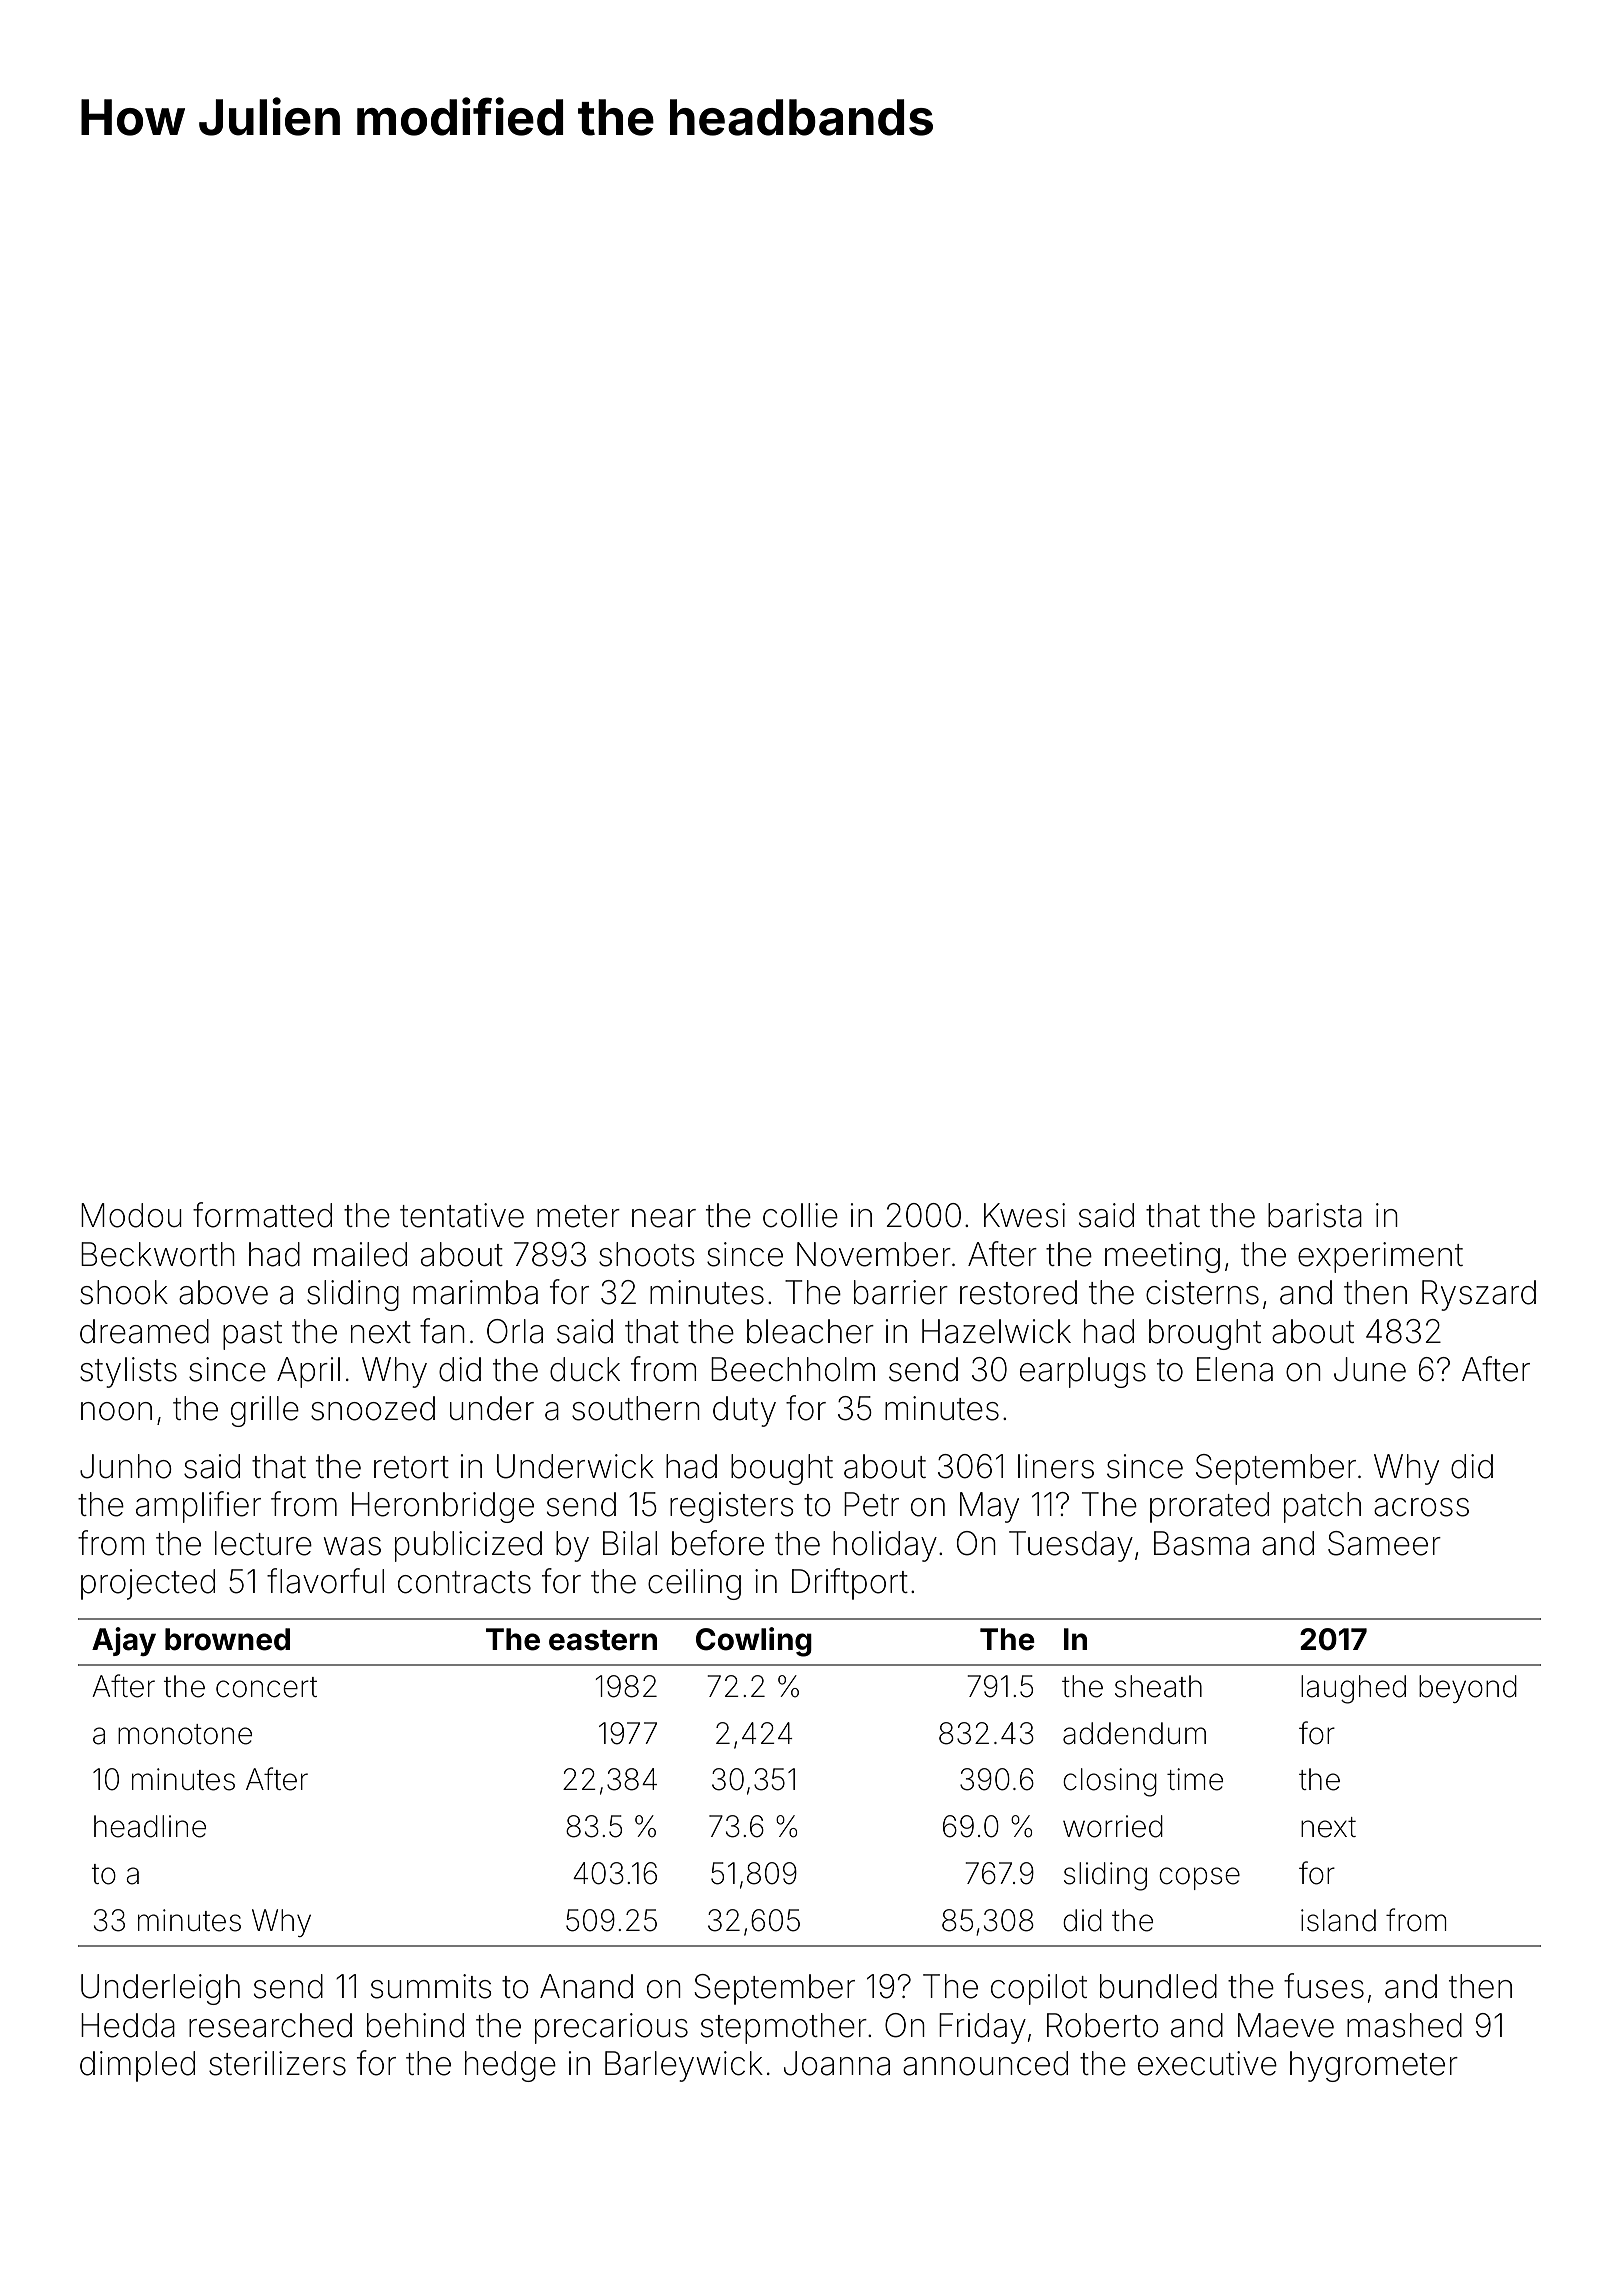  I want to click on Sameer, so click(1384, 1543).
